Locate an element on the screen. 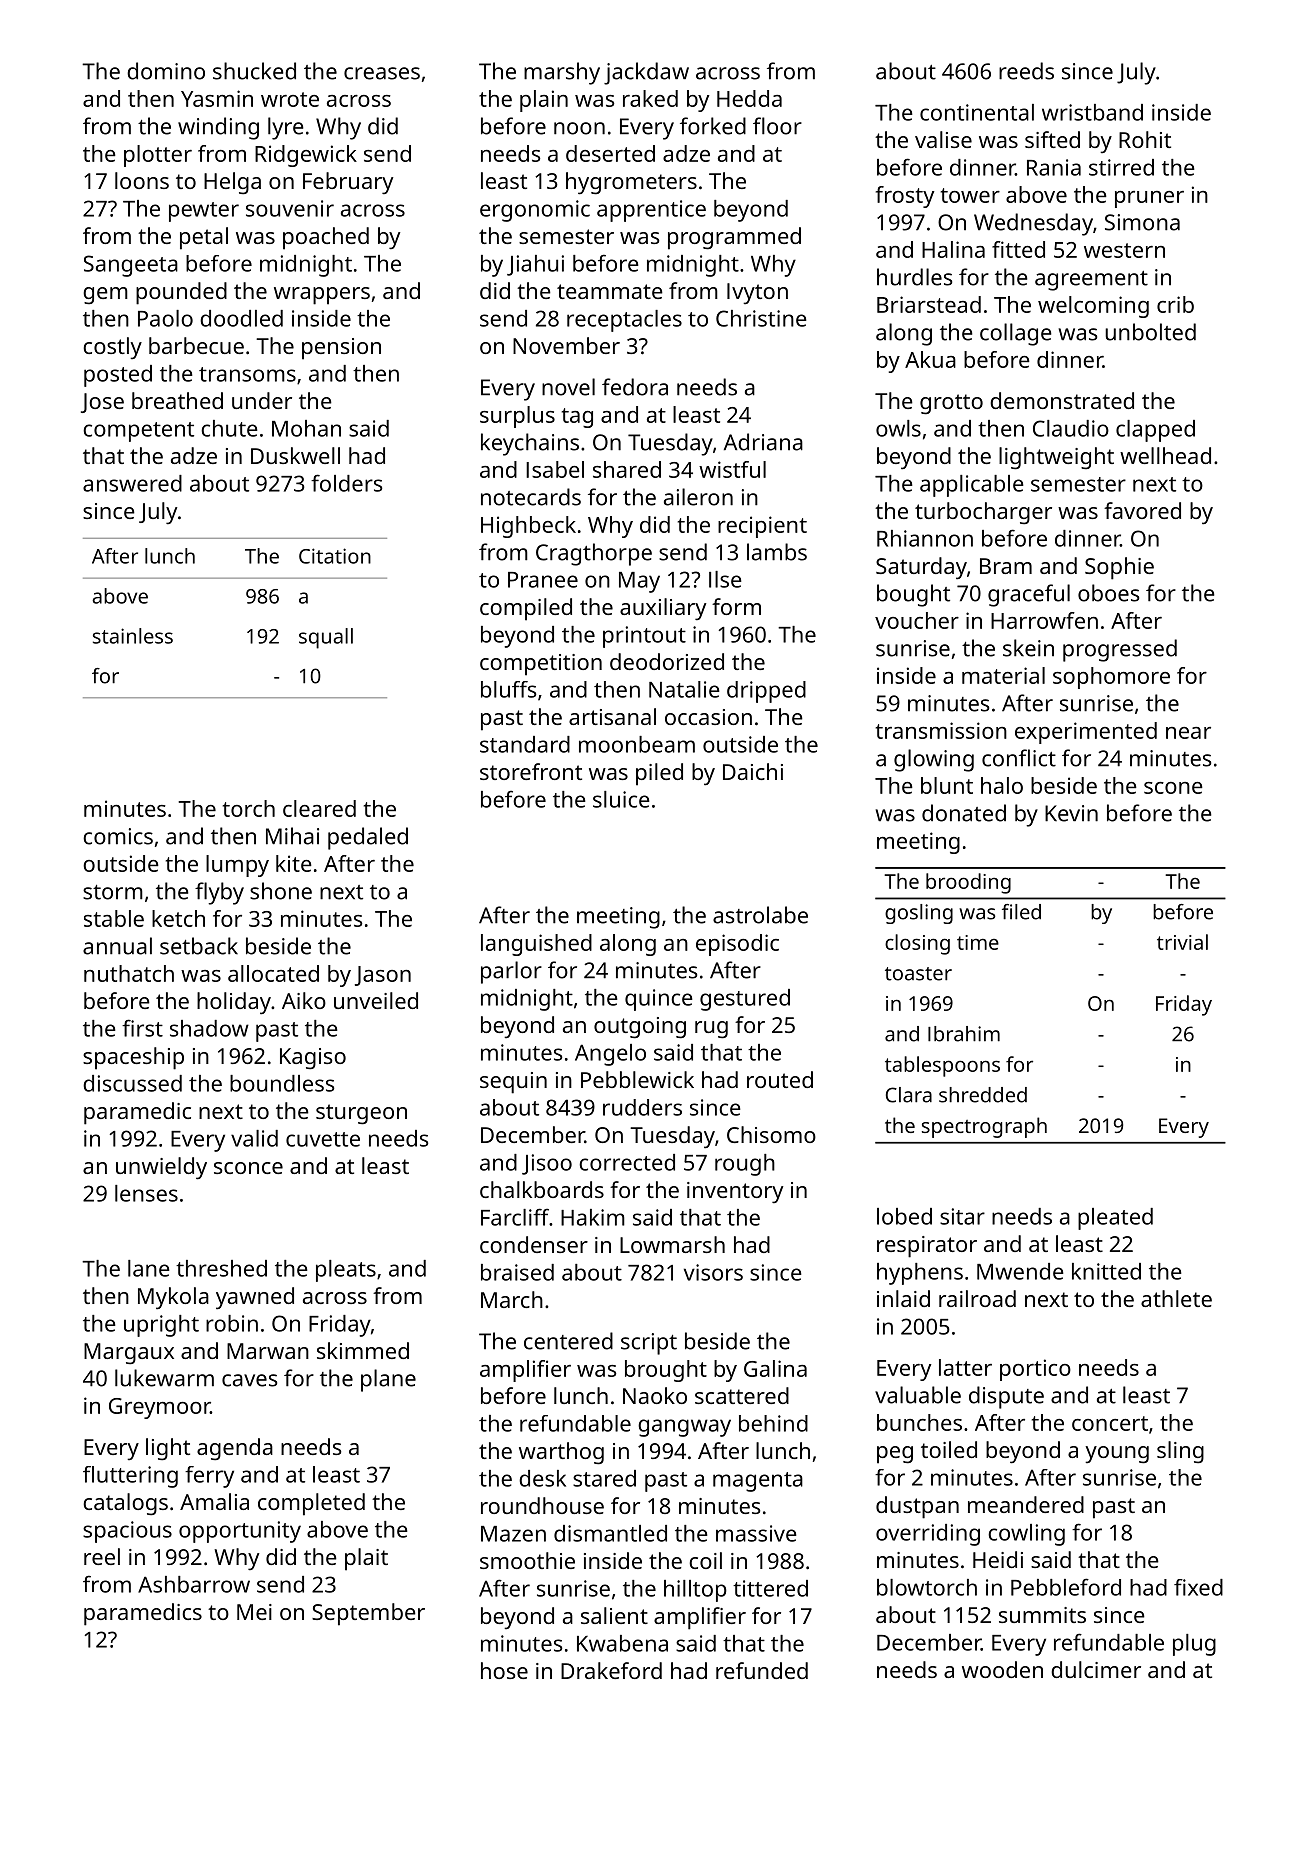 Image resolution: width=1308 pixels, height=1851 pixels. skein is located at coordinates (1028, 648).
